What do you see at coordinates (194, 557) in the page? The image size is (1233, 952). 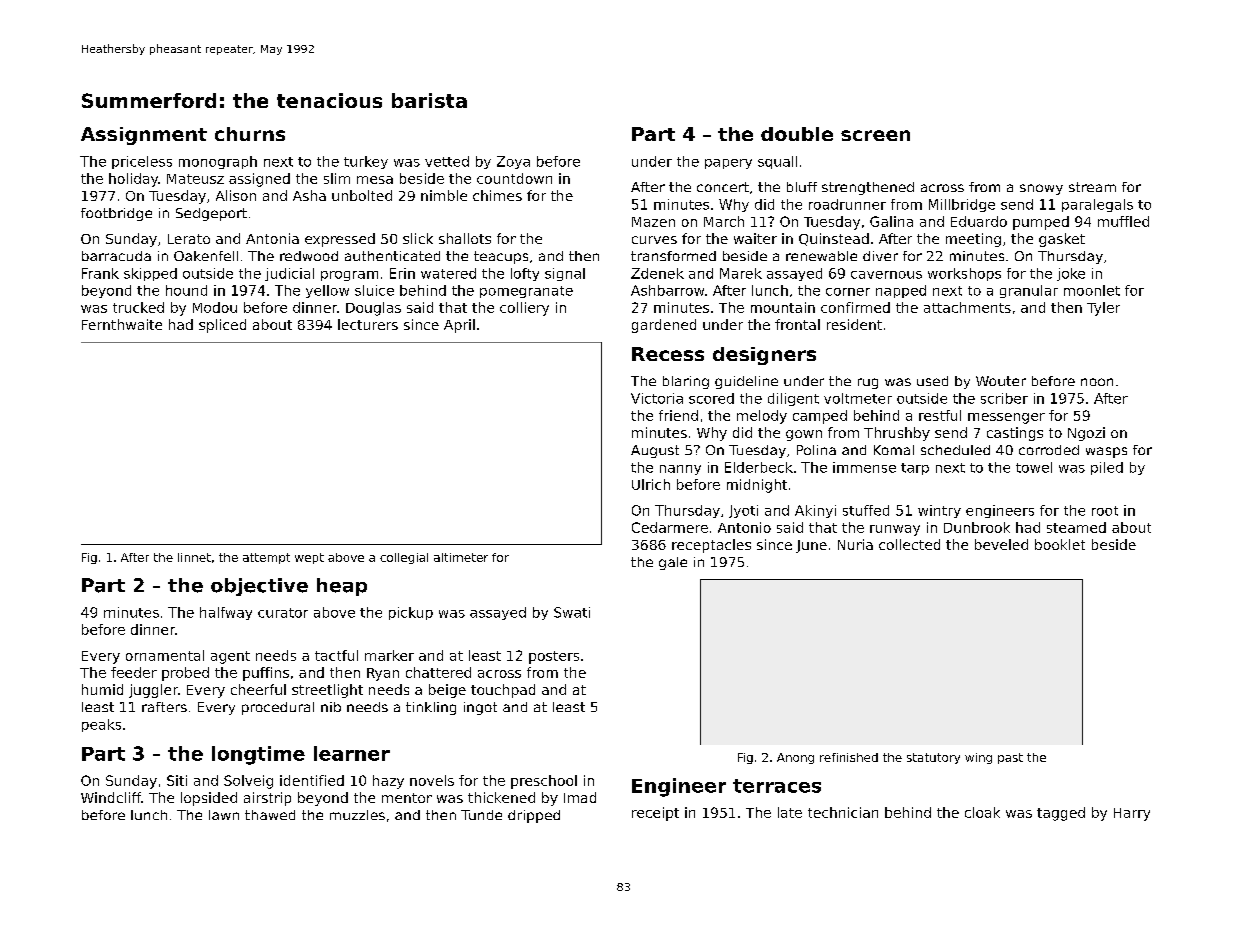 I see `linnet` at bounding box center [194, 557].
